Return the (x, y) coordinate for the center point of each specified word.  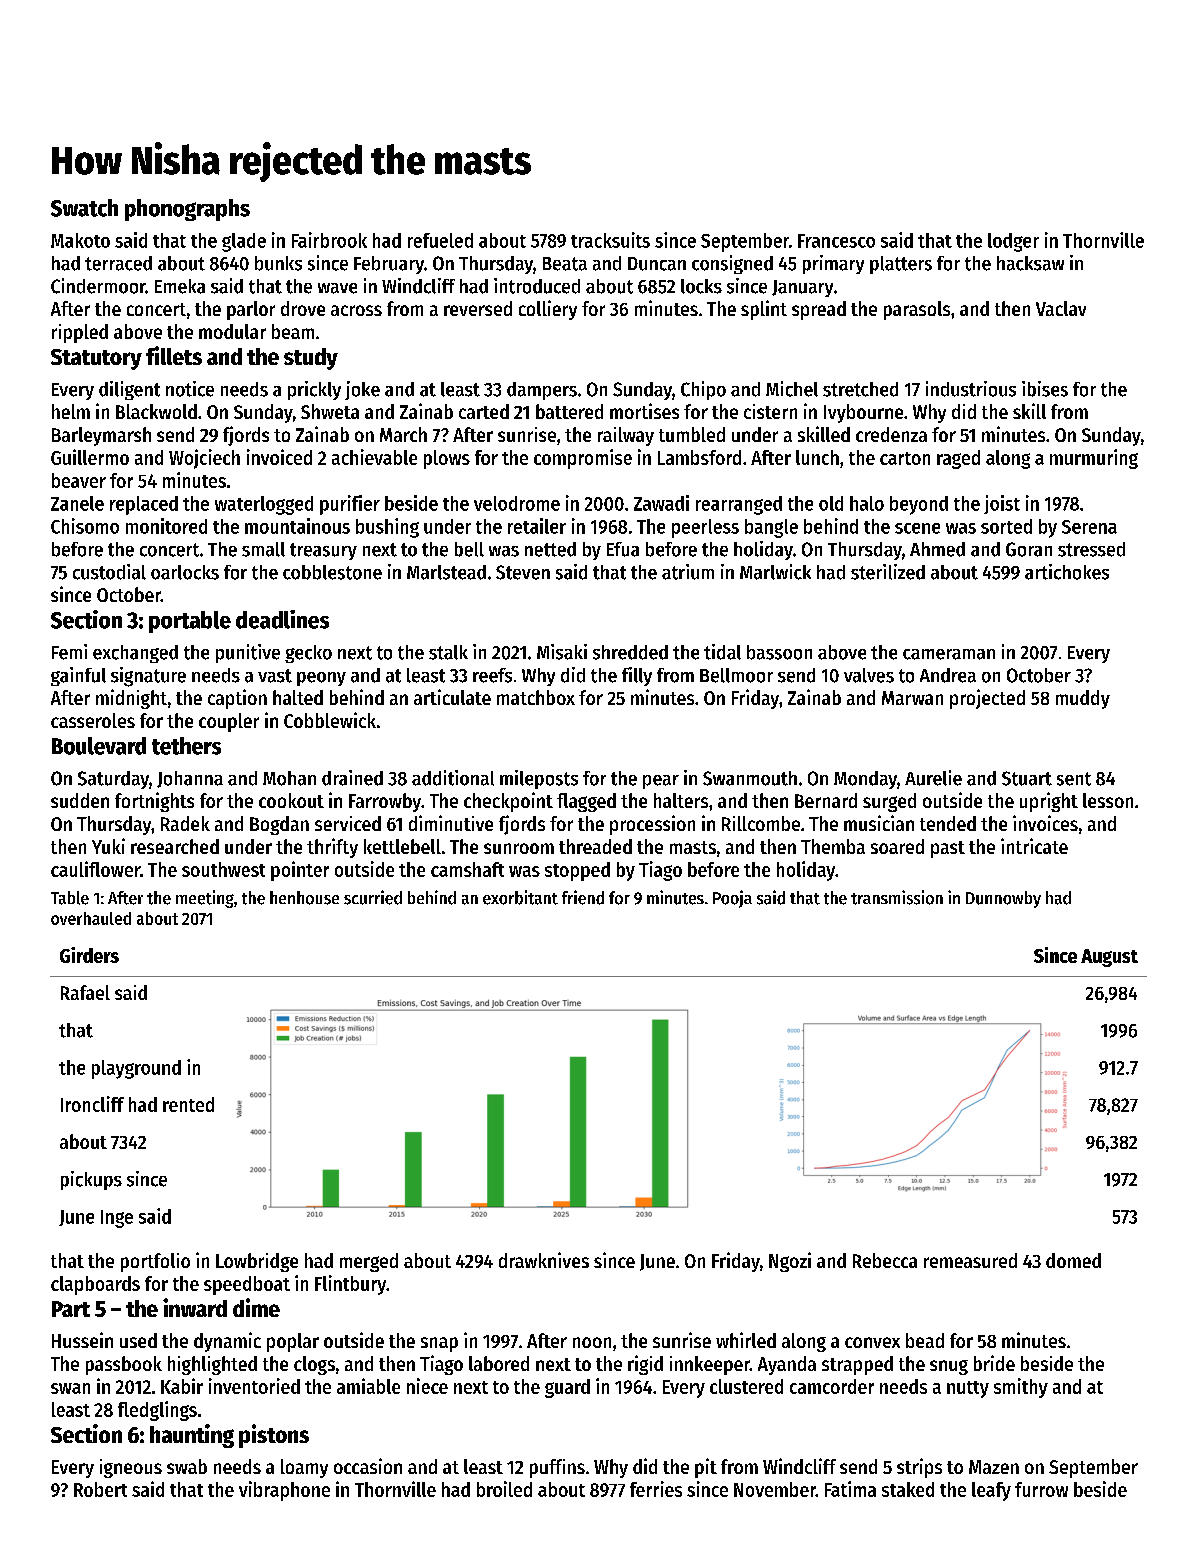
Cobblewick (330, 720)
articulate (452, 697)
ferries (656, 1489)
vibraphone (284, 1491)
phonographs (187, 210)
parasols (917, 310)
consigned (732, 264)
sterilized (888, 572)
